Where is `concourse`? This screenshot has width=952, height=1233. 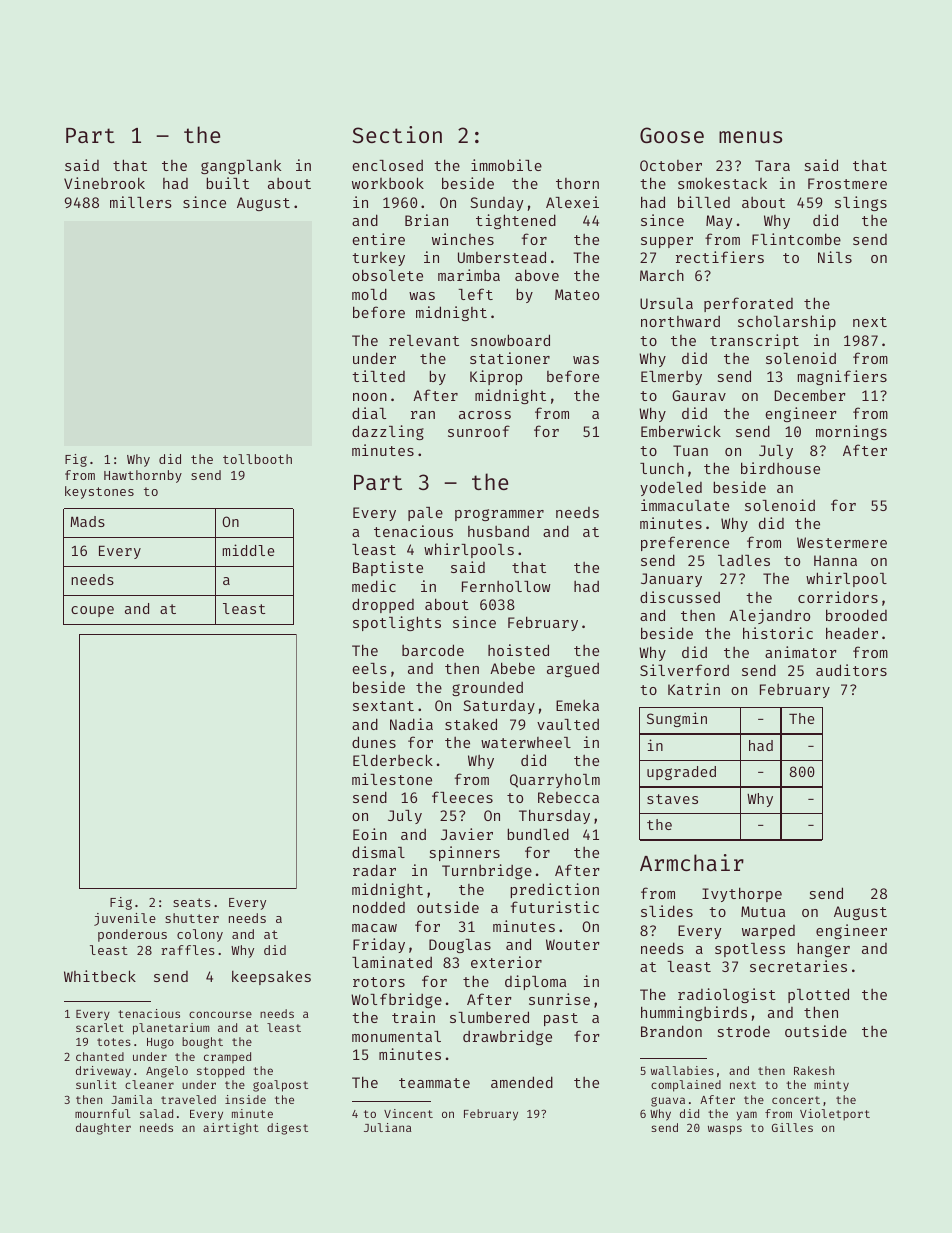
concourse is located at coordinates (220, 1014).
